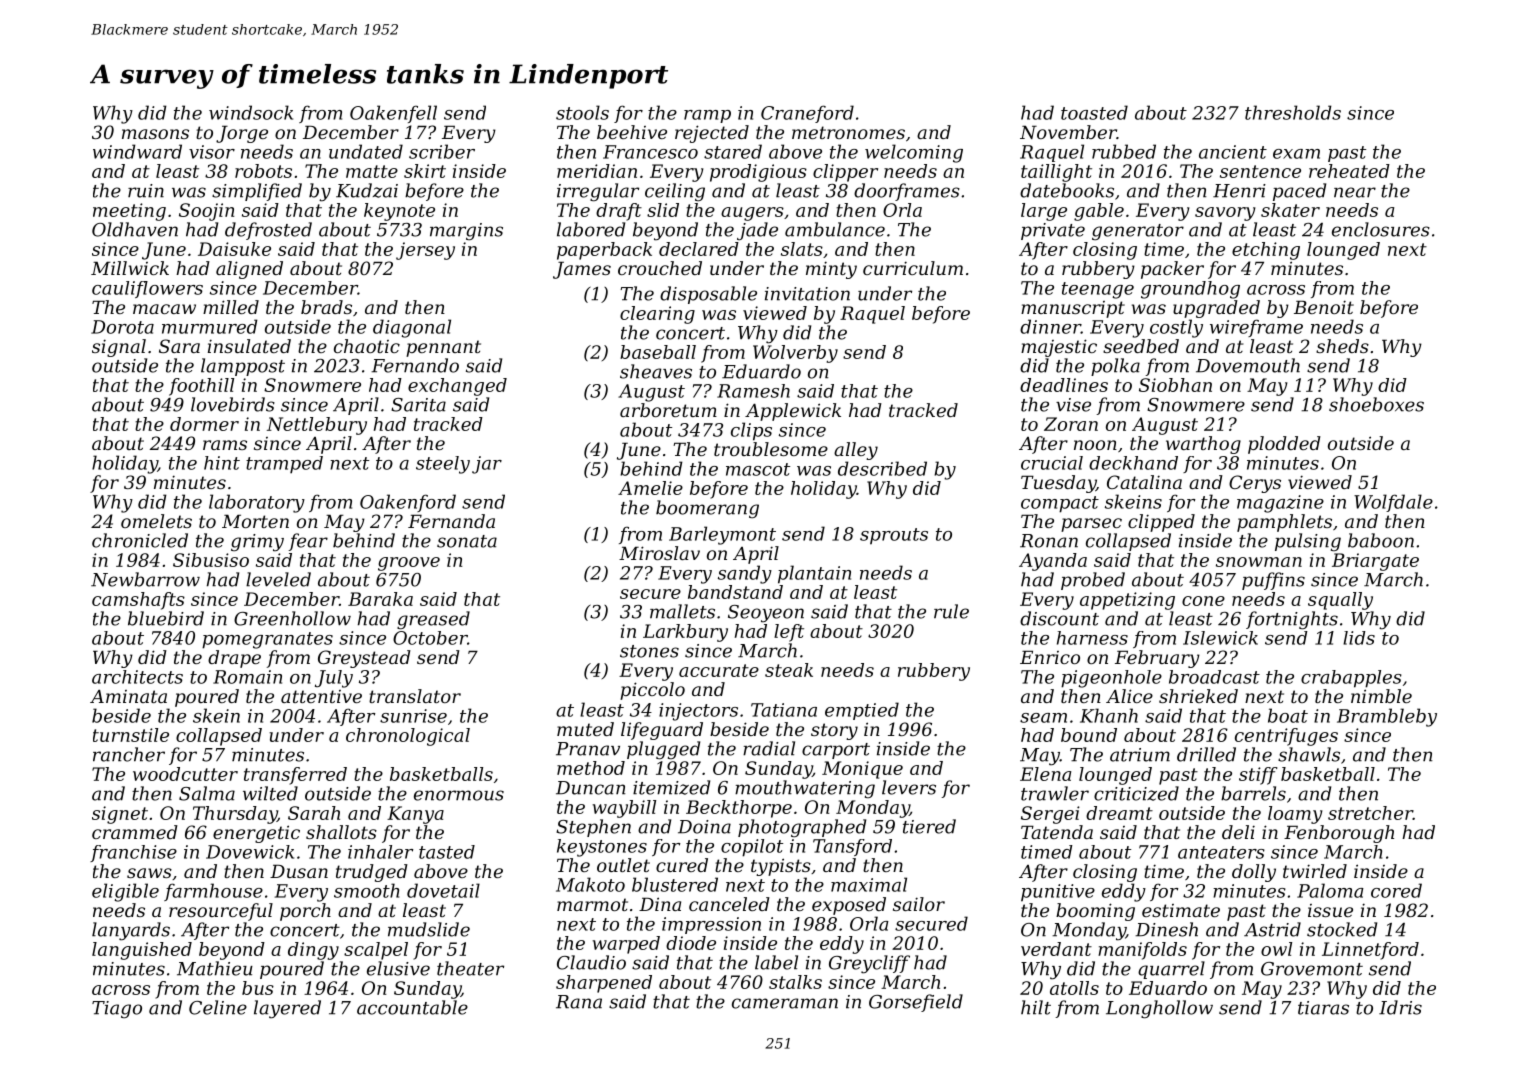  Describe the element at coordinates (1376, 404) in the screenshot. I see `shoeboxes` at that location.
